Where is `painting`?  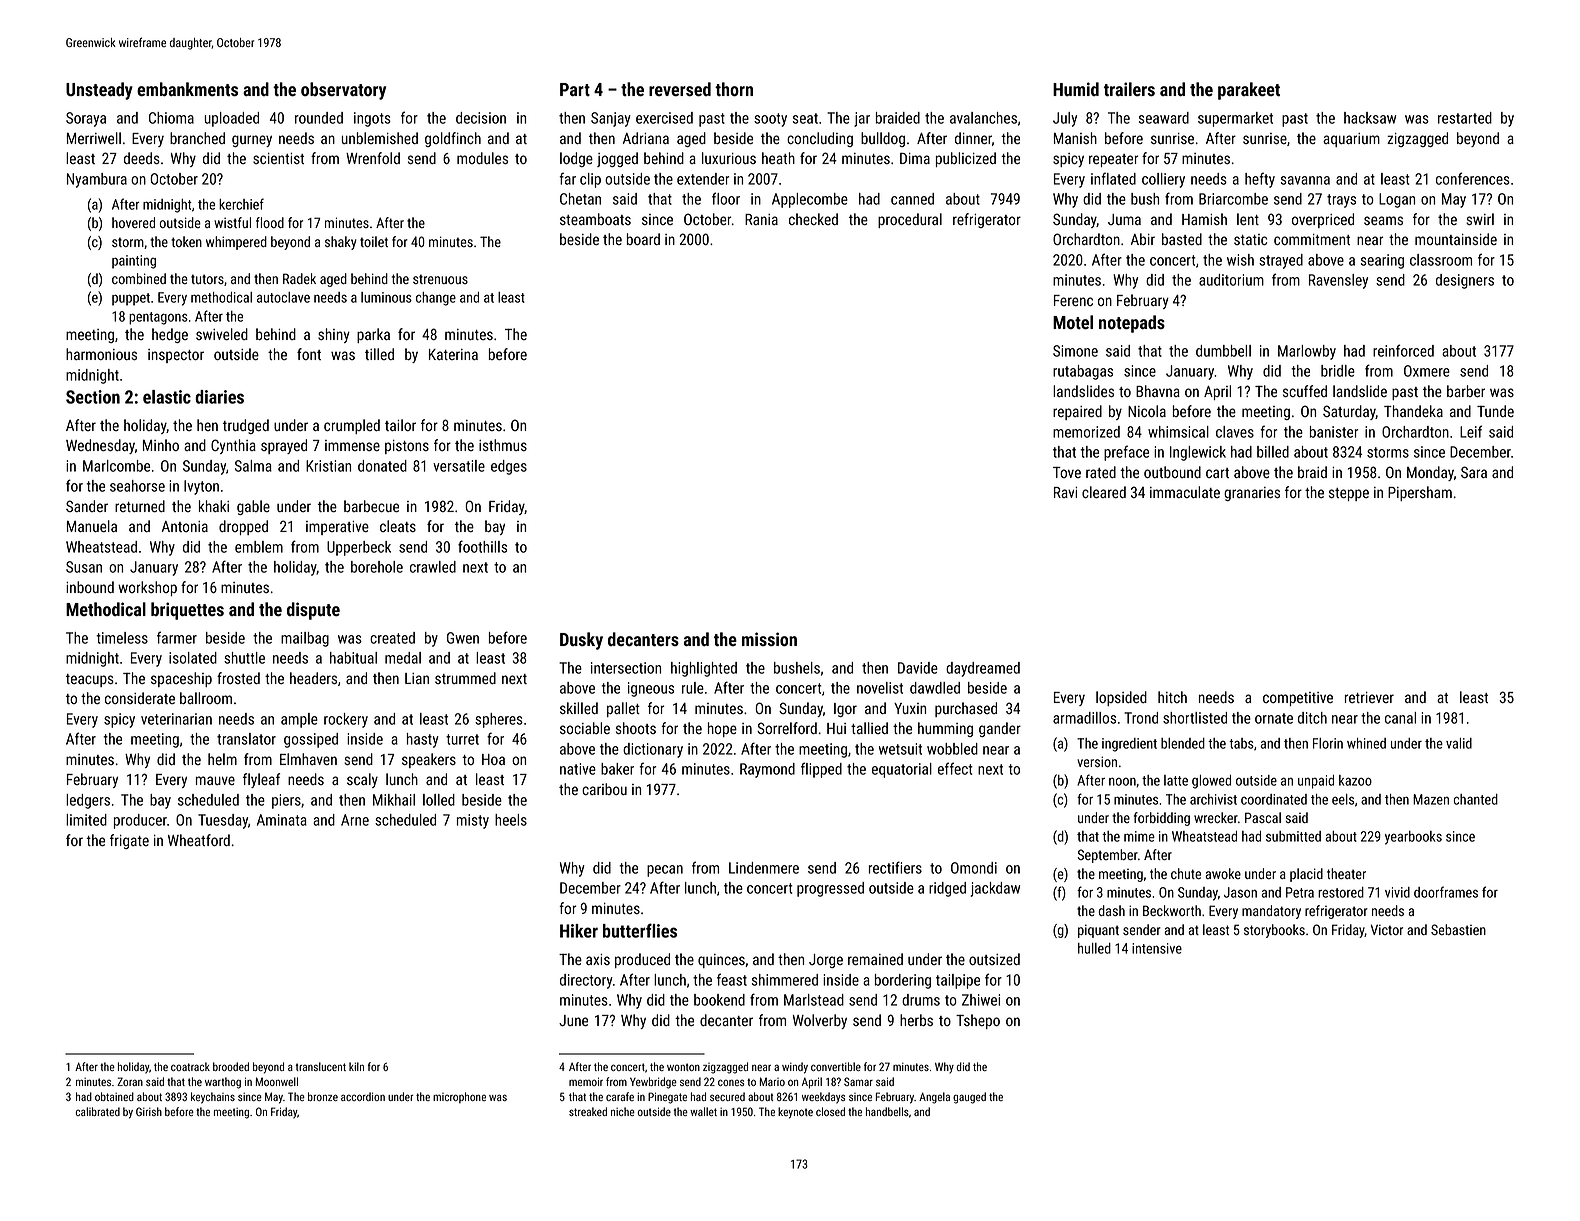 painting is located at coordinates (134, 262).
